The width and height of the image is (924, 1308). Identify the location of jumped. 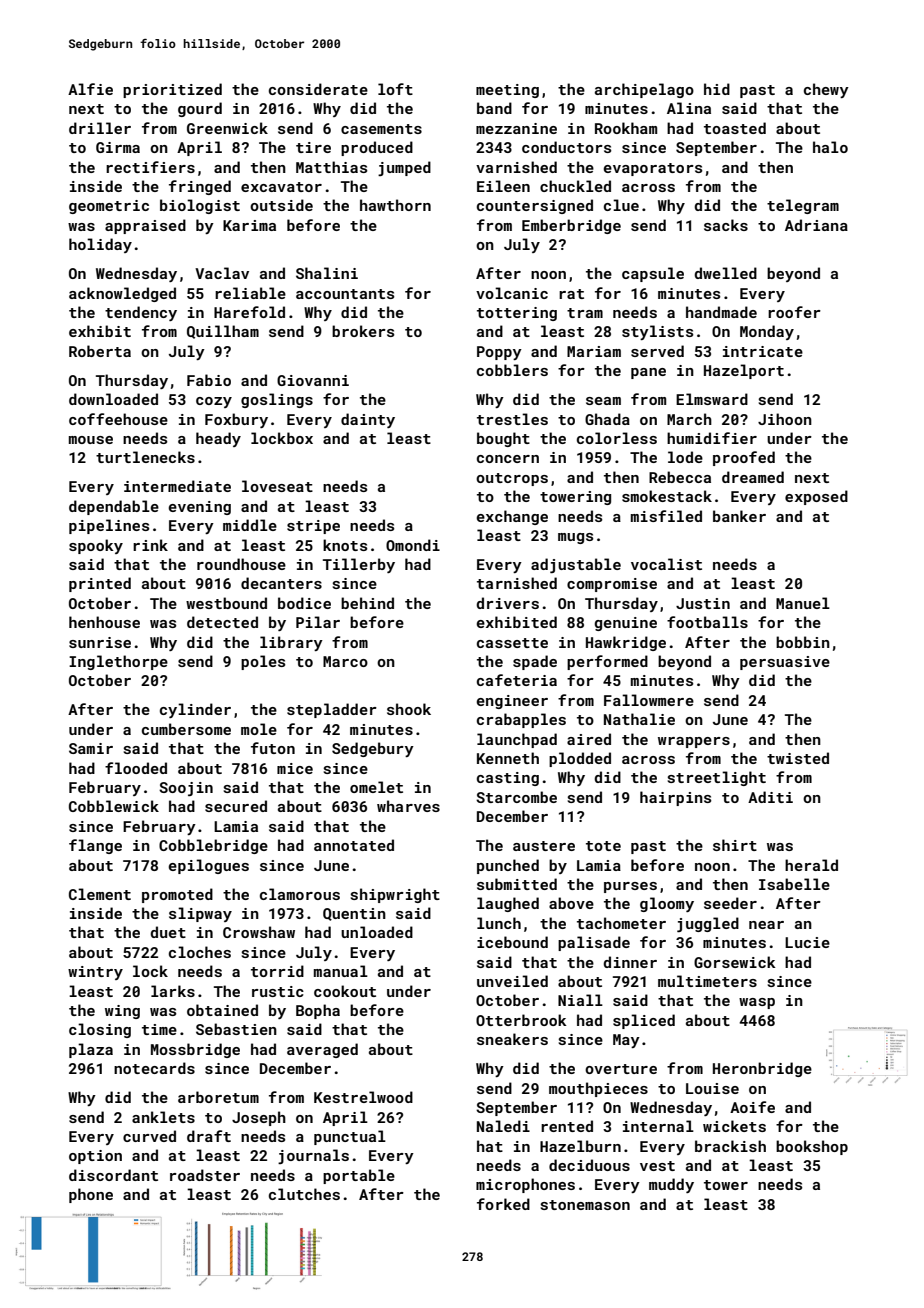
(404, 168).
